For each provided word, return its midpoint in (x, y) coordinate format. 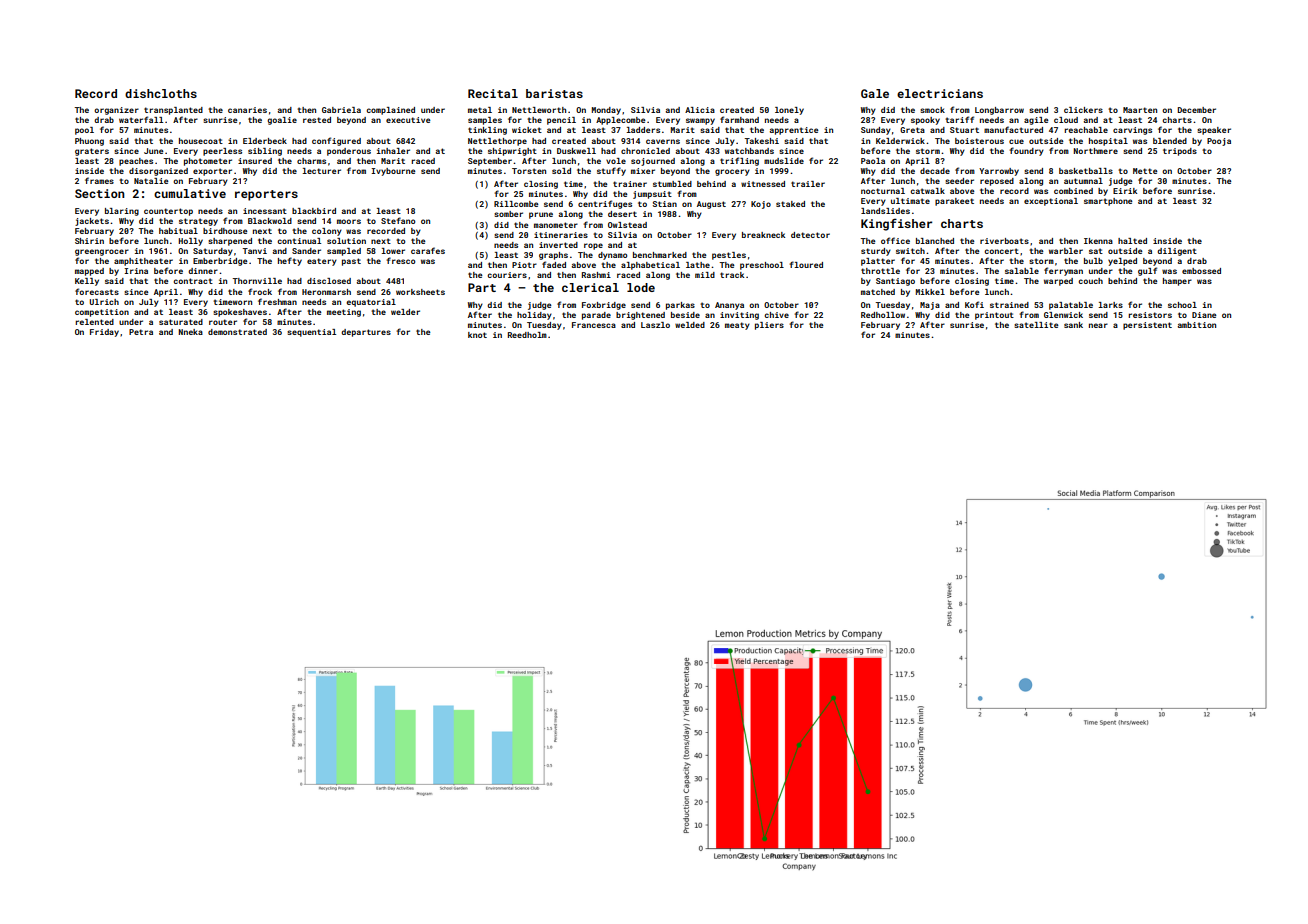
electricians (940, 93)
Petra (141, 332)
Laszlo (655, 325)
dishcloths (161, 93)
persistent (1147, 326)
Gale (875, 93)
